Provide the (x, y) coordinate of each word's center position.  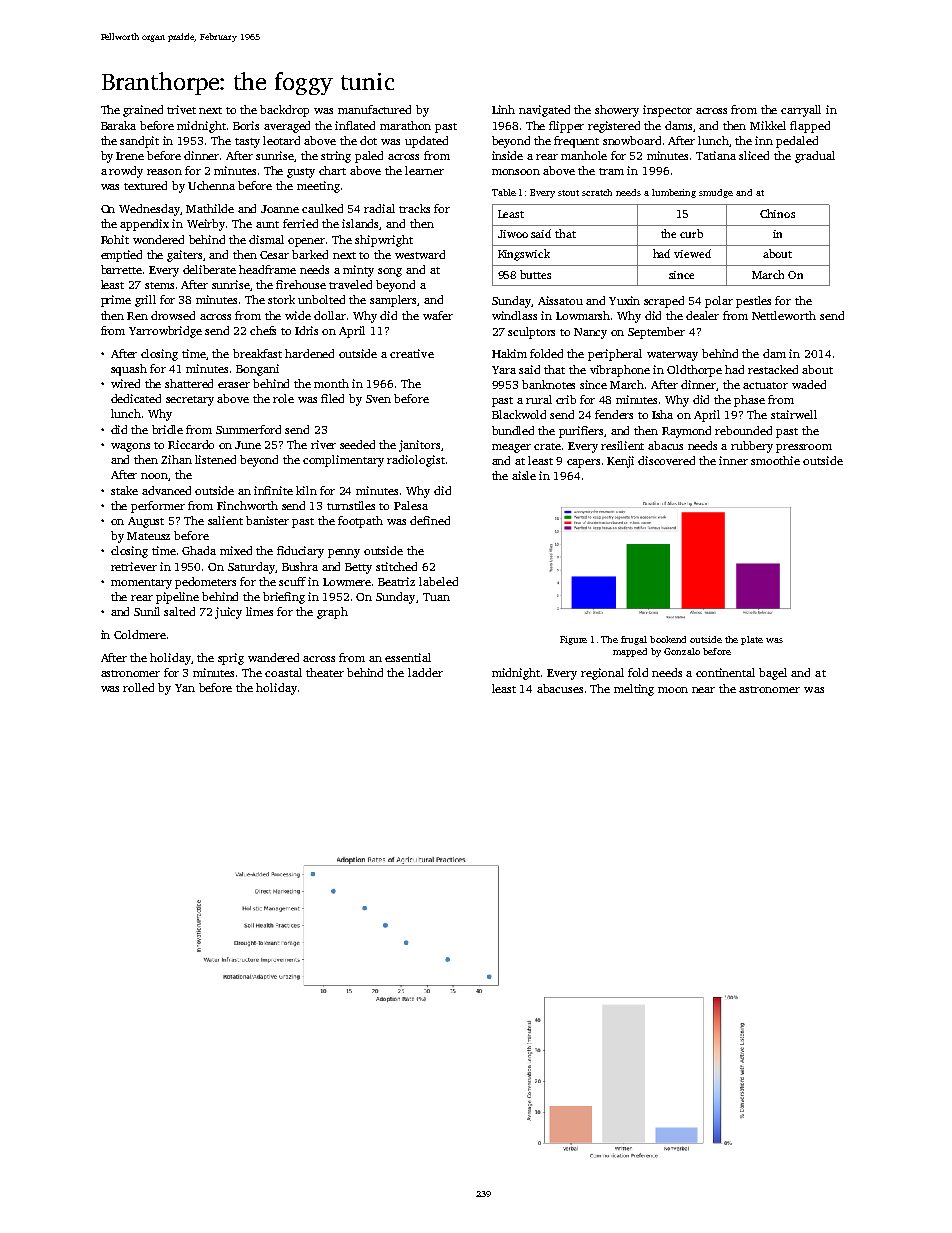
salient (225, 520)
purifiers (582, 432)
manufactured (374, 109)
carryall (801, 111)
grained (143, 111)
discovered (666, 460)
